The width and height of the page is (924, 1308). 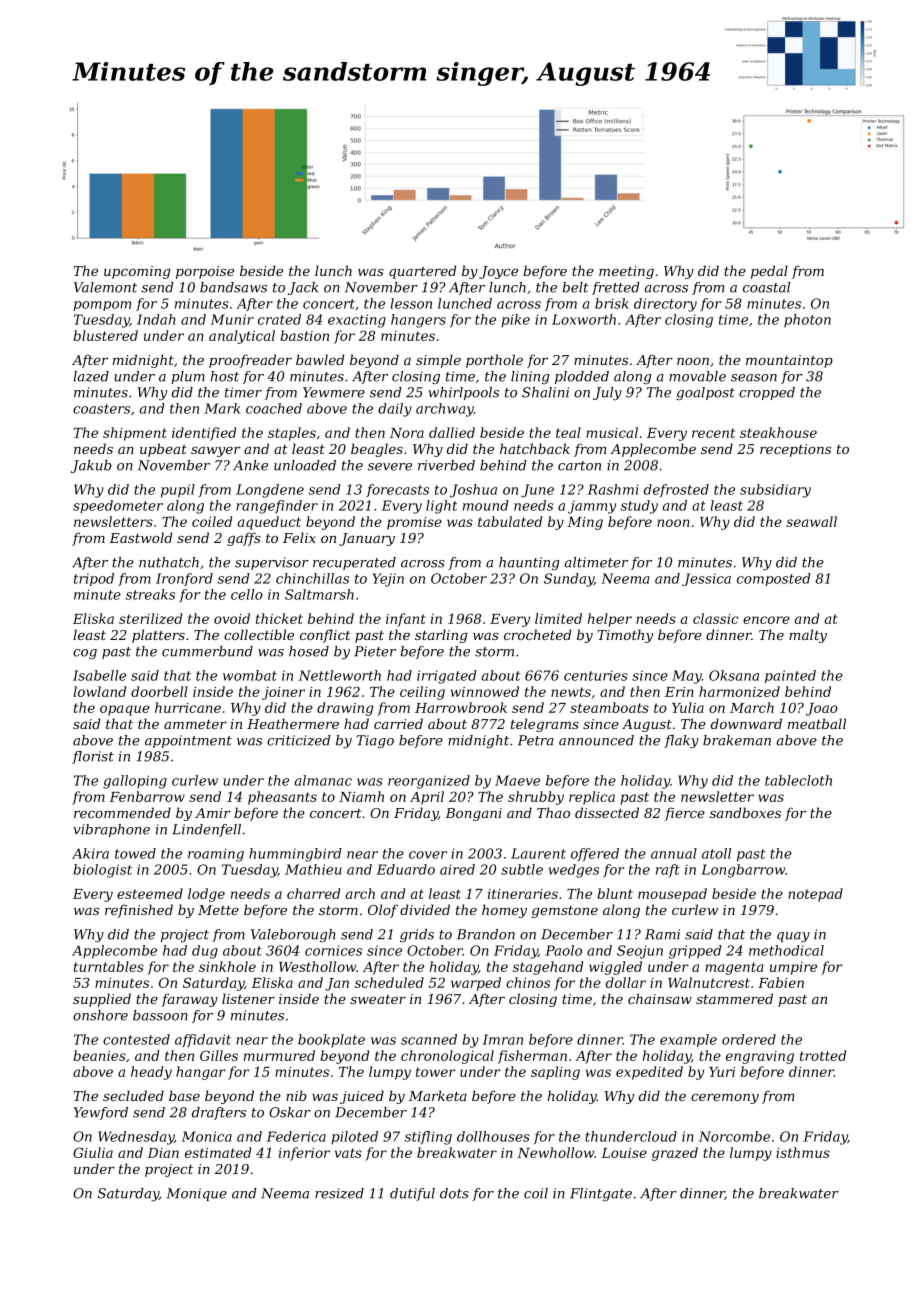 What do you see at coordinates (147, 796) in the page?
I see `Fenbarrow` at bounding box center [147, 796].
